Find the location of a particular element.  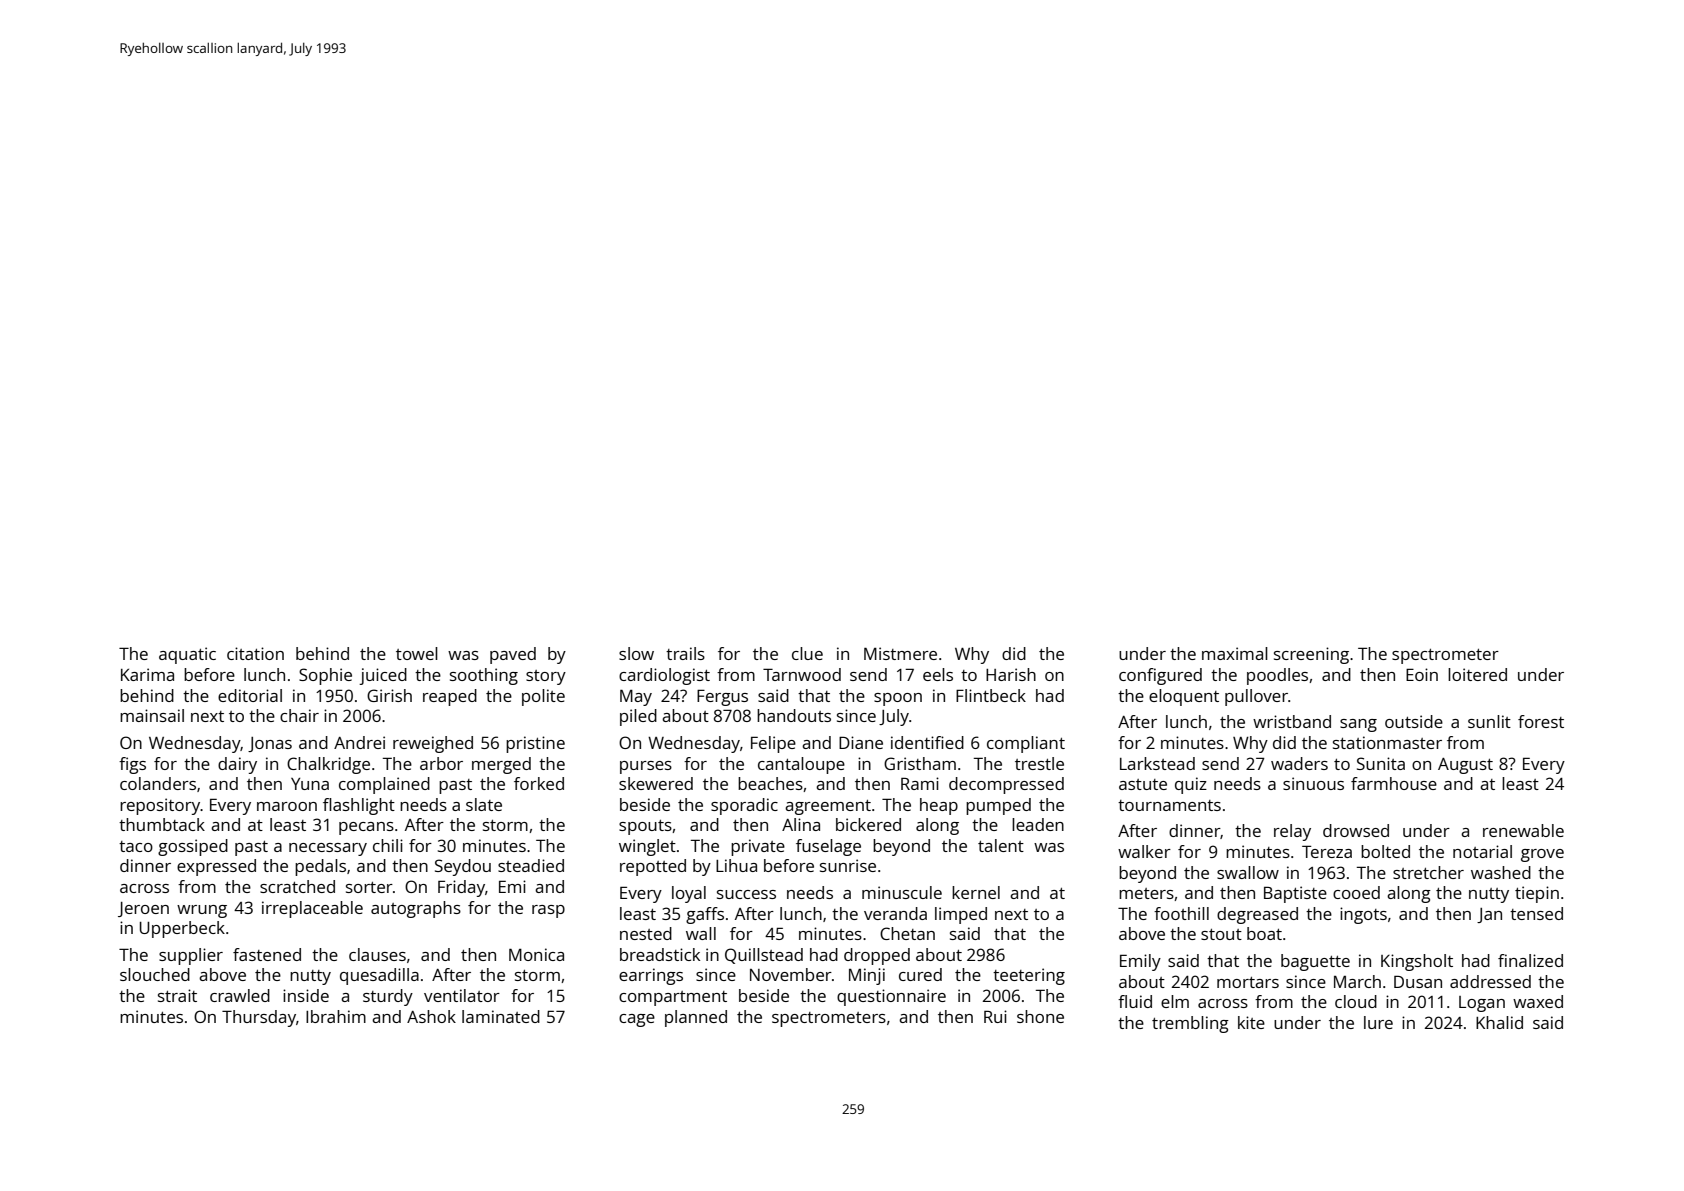

spouts is located at coordinates (645, 827).
